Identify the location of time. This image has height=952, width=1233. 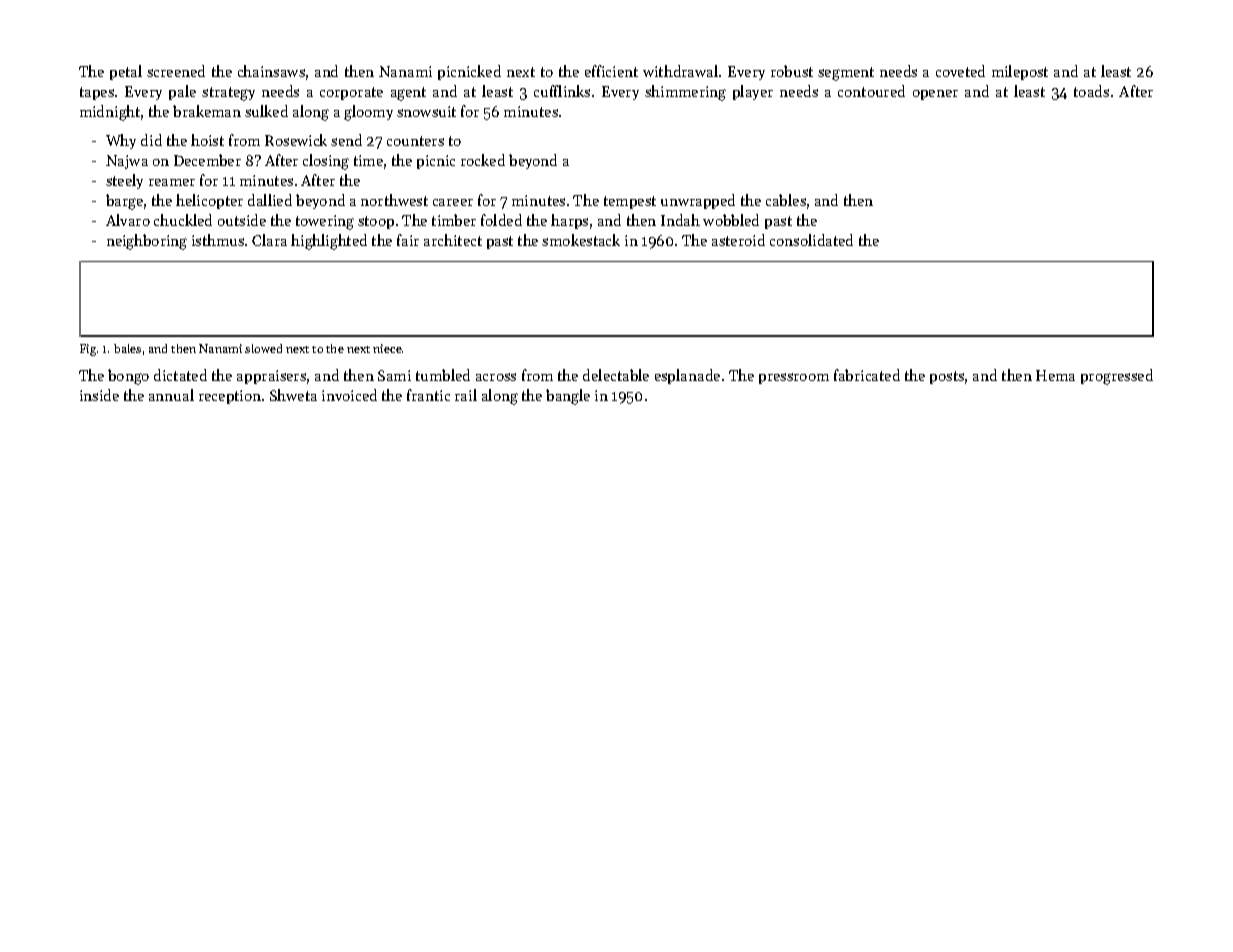
(368, 160).
